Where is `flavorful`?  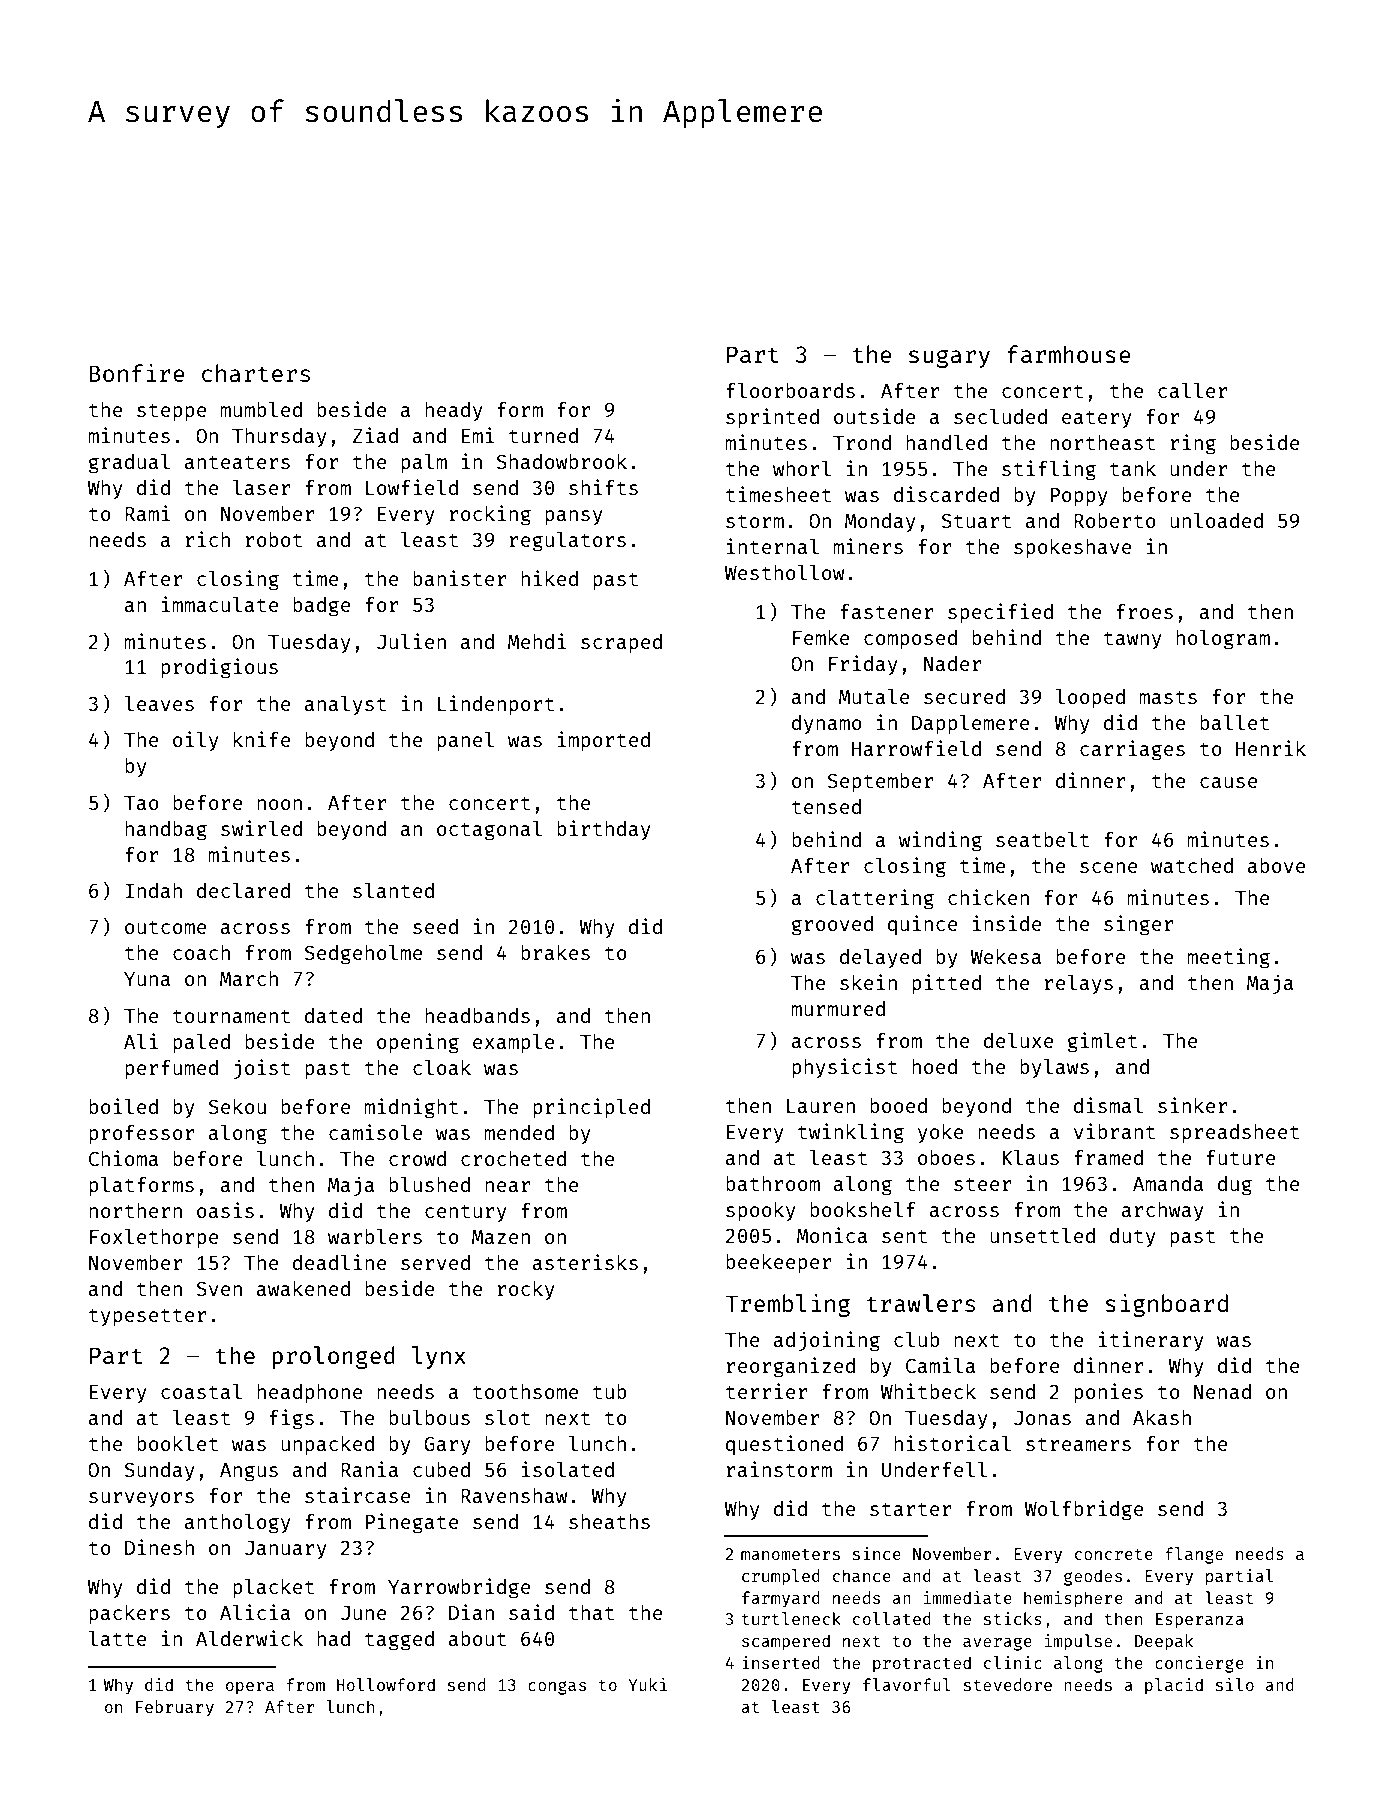 flavorful is located at coordinates (907, 1684).
